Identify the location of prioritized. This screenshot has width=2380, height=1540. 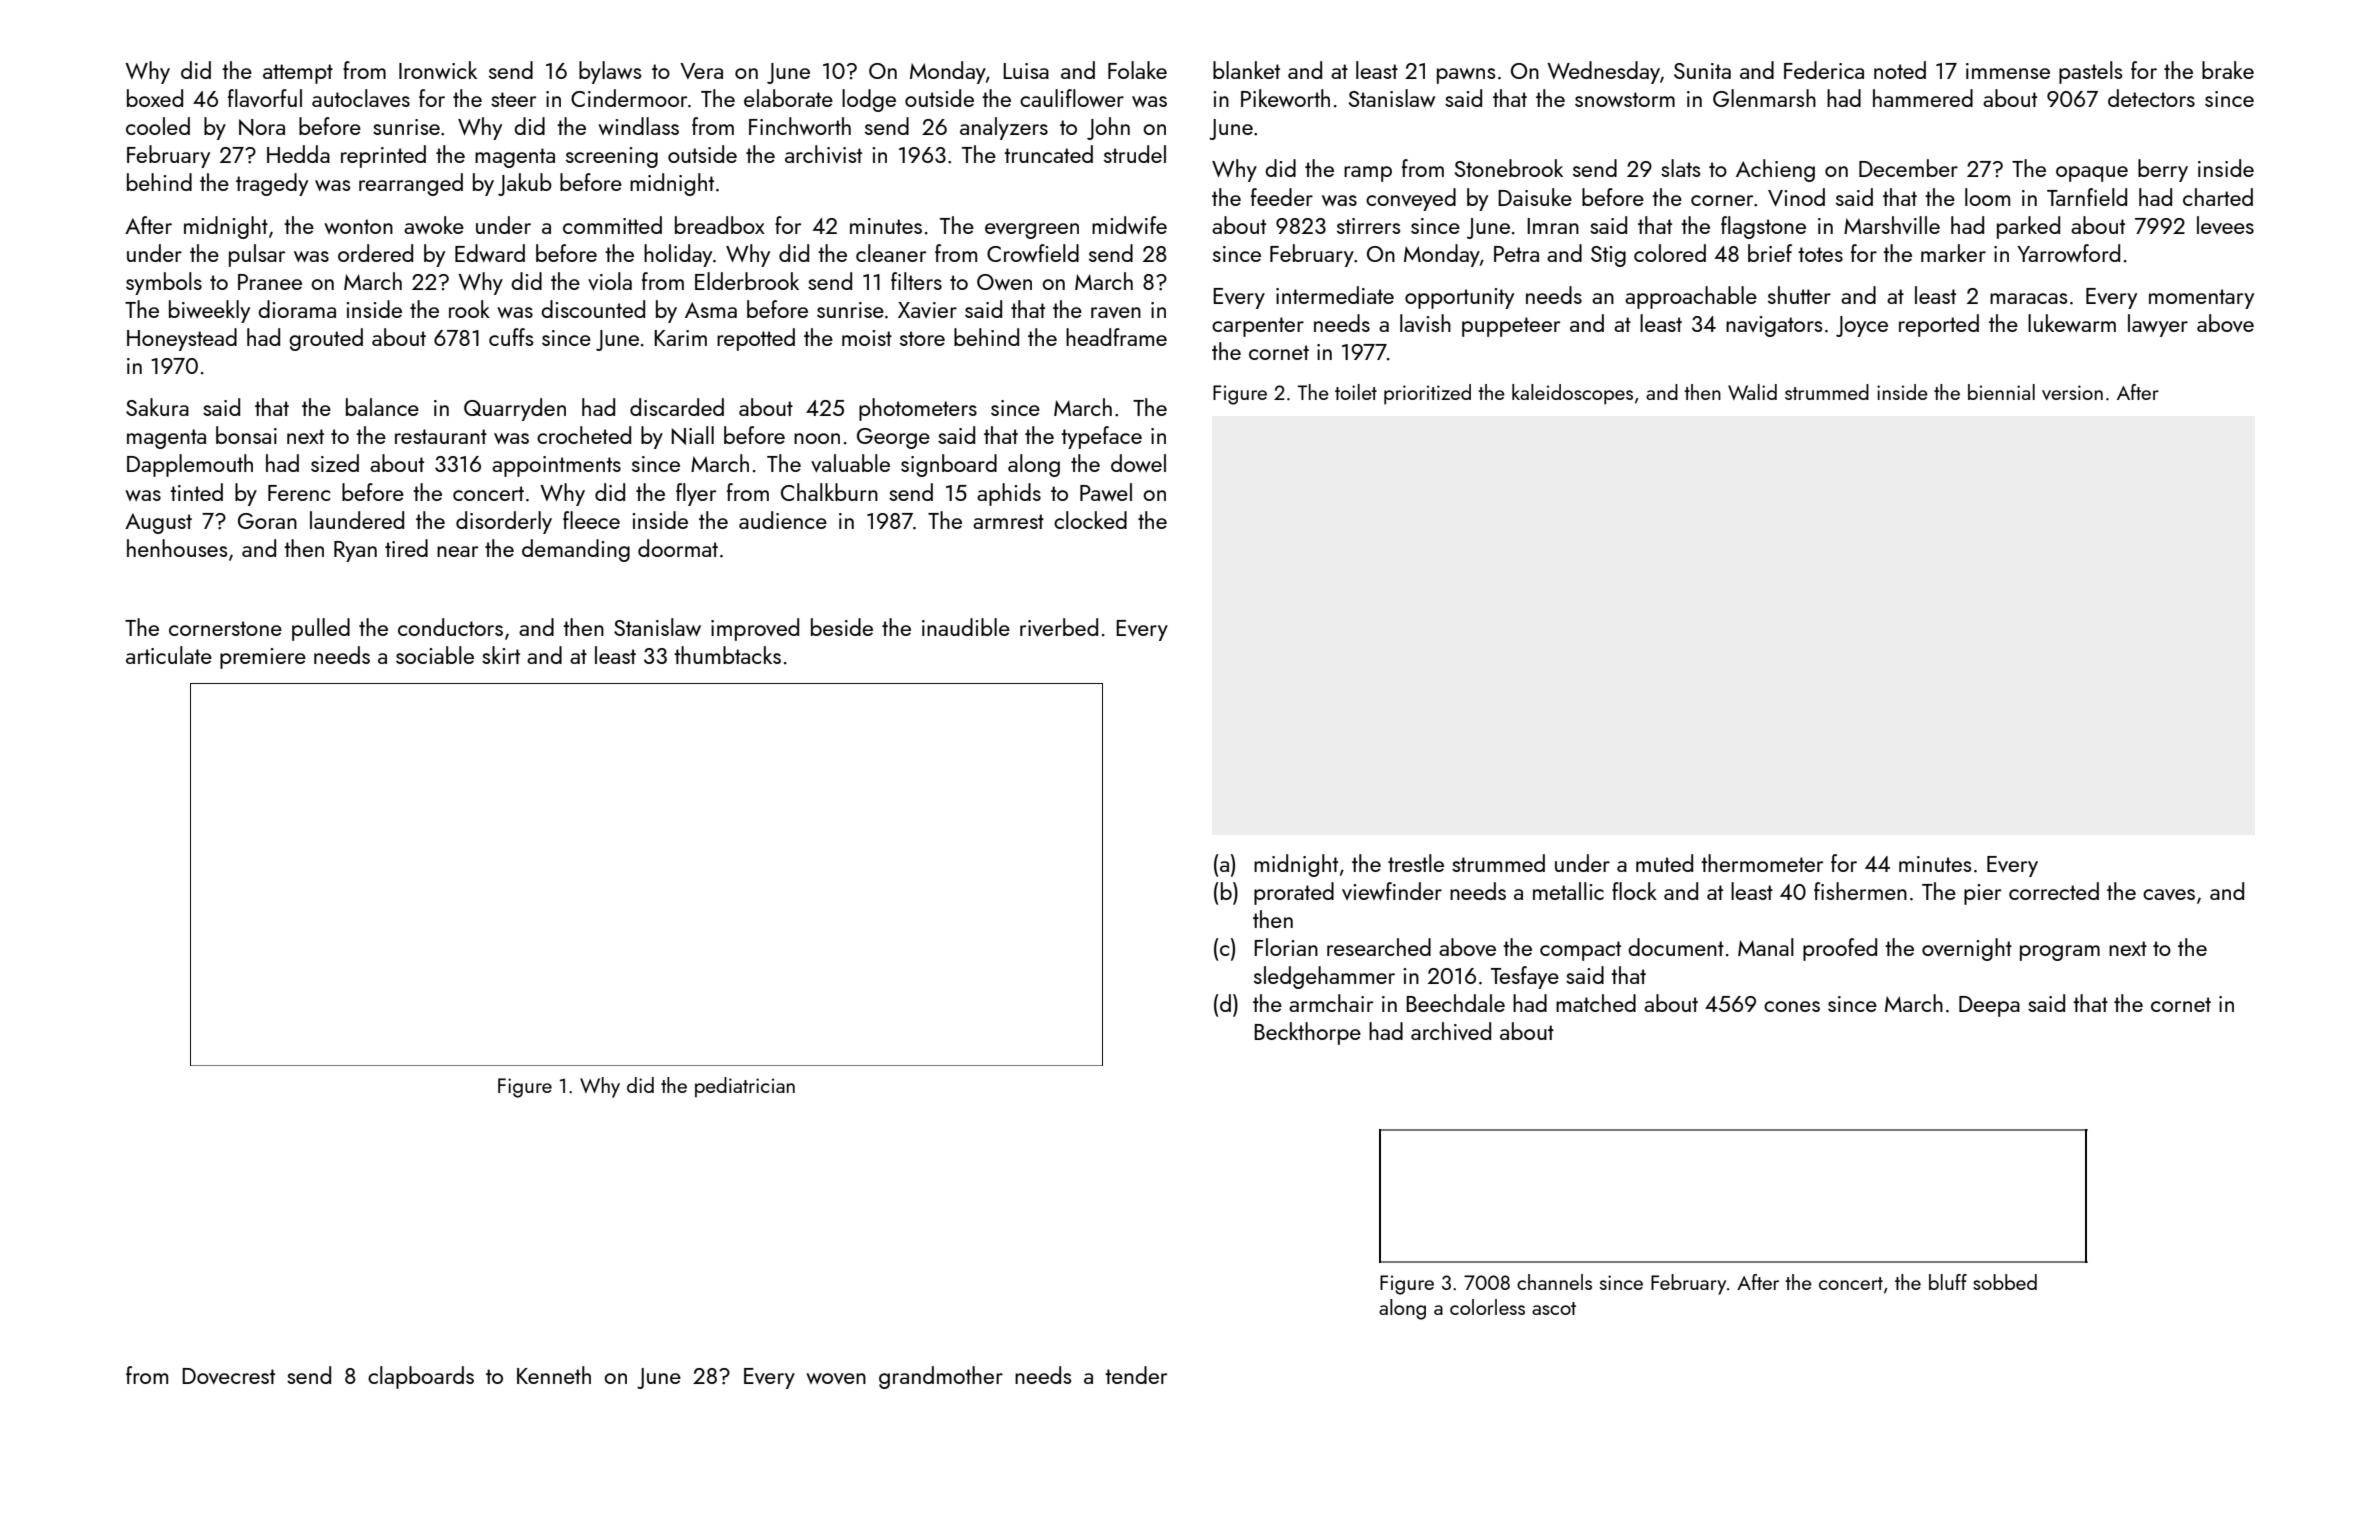
(1427, 394).
